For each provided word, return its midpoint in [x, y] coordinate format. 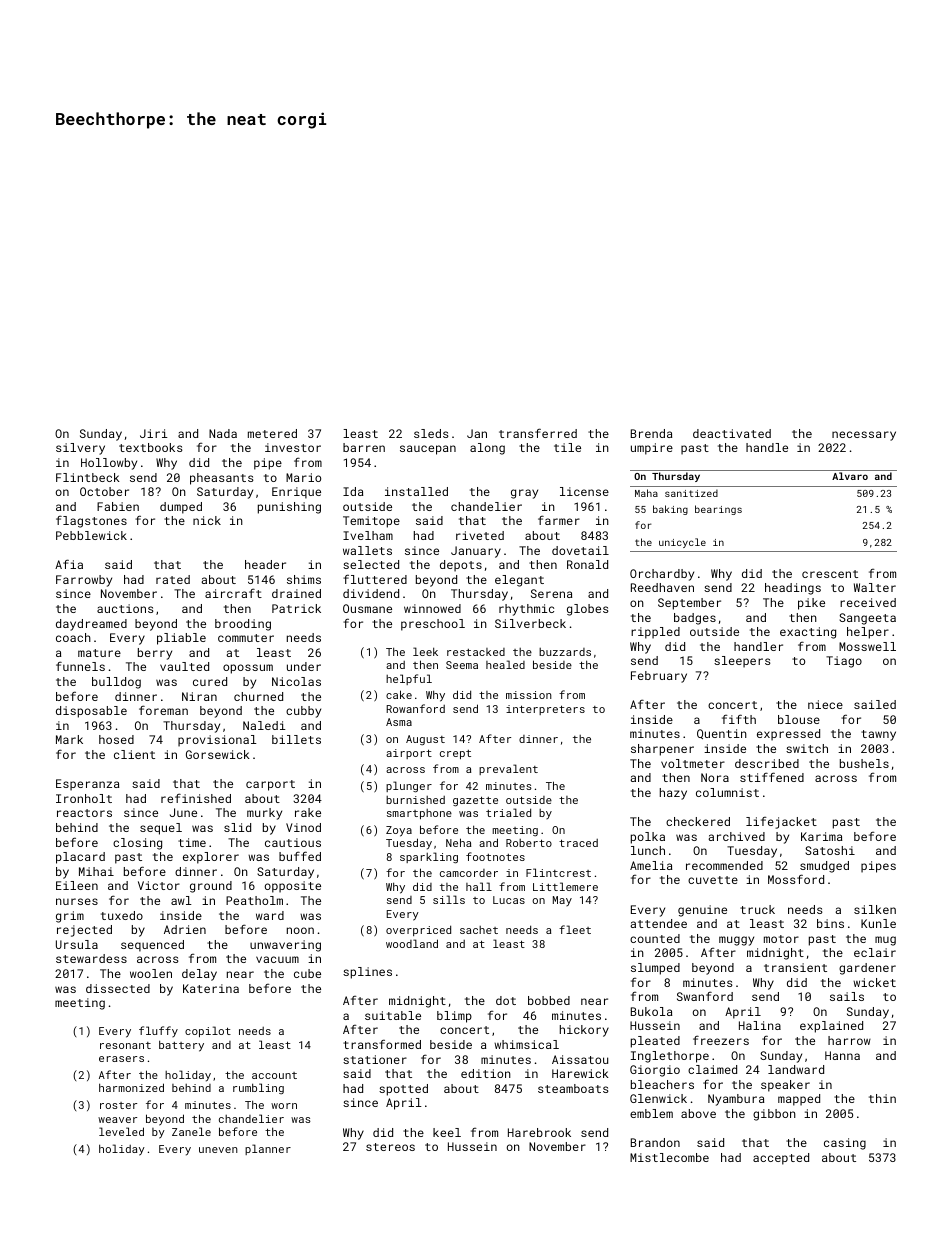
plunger [409, 787]
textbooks [151, 447]
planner [268, 1149]
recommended [724, 865]
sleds [431, 433]
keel [447, 1132]
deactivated [732, 433]
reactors [84, 813]
